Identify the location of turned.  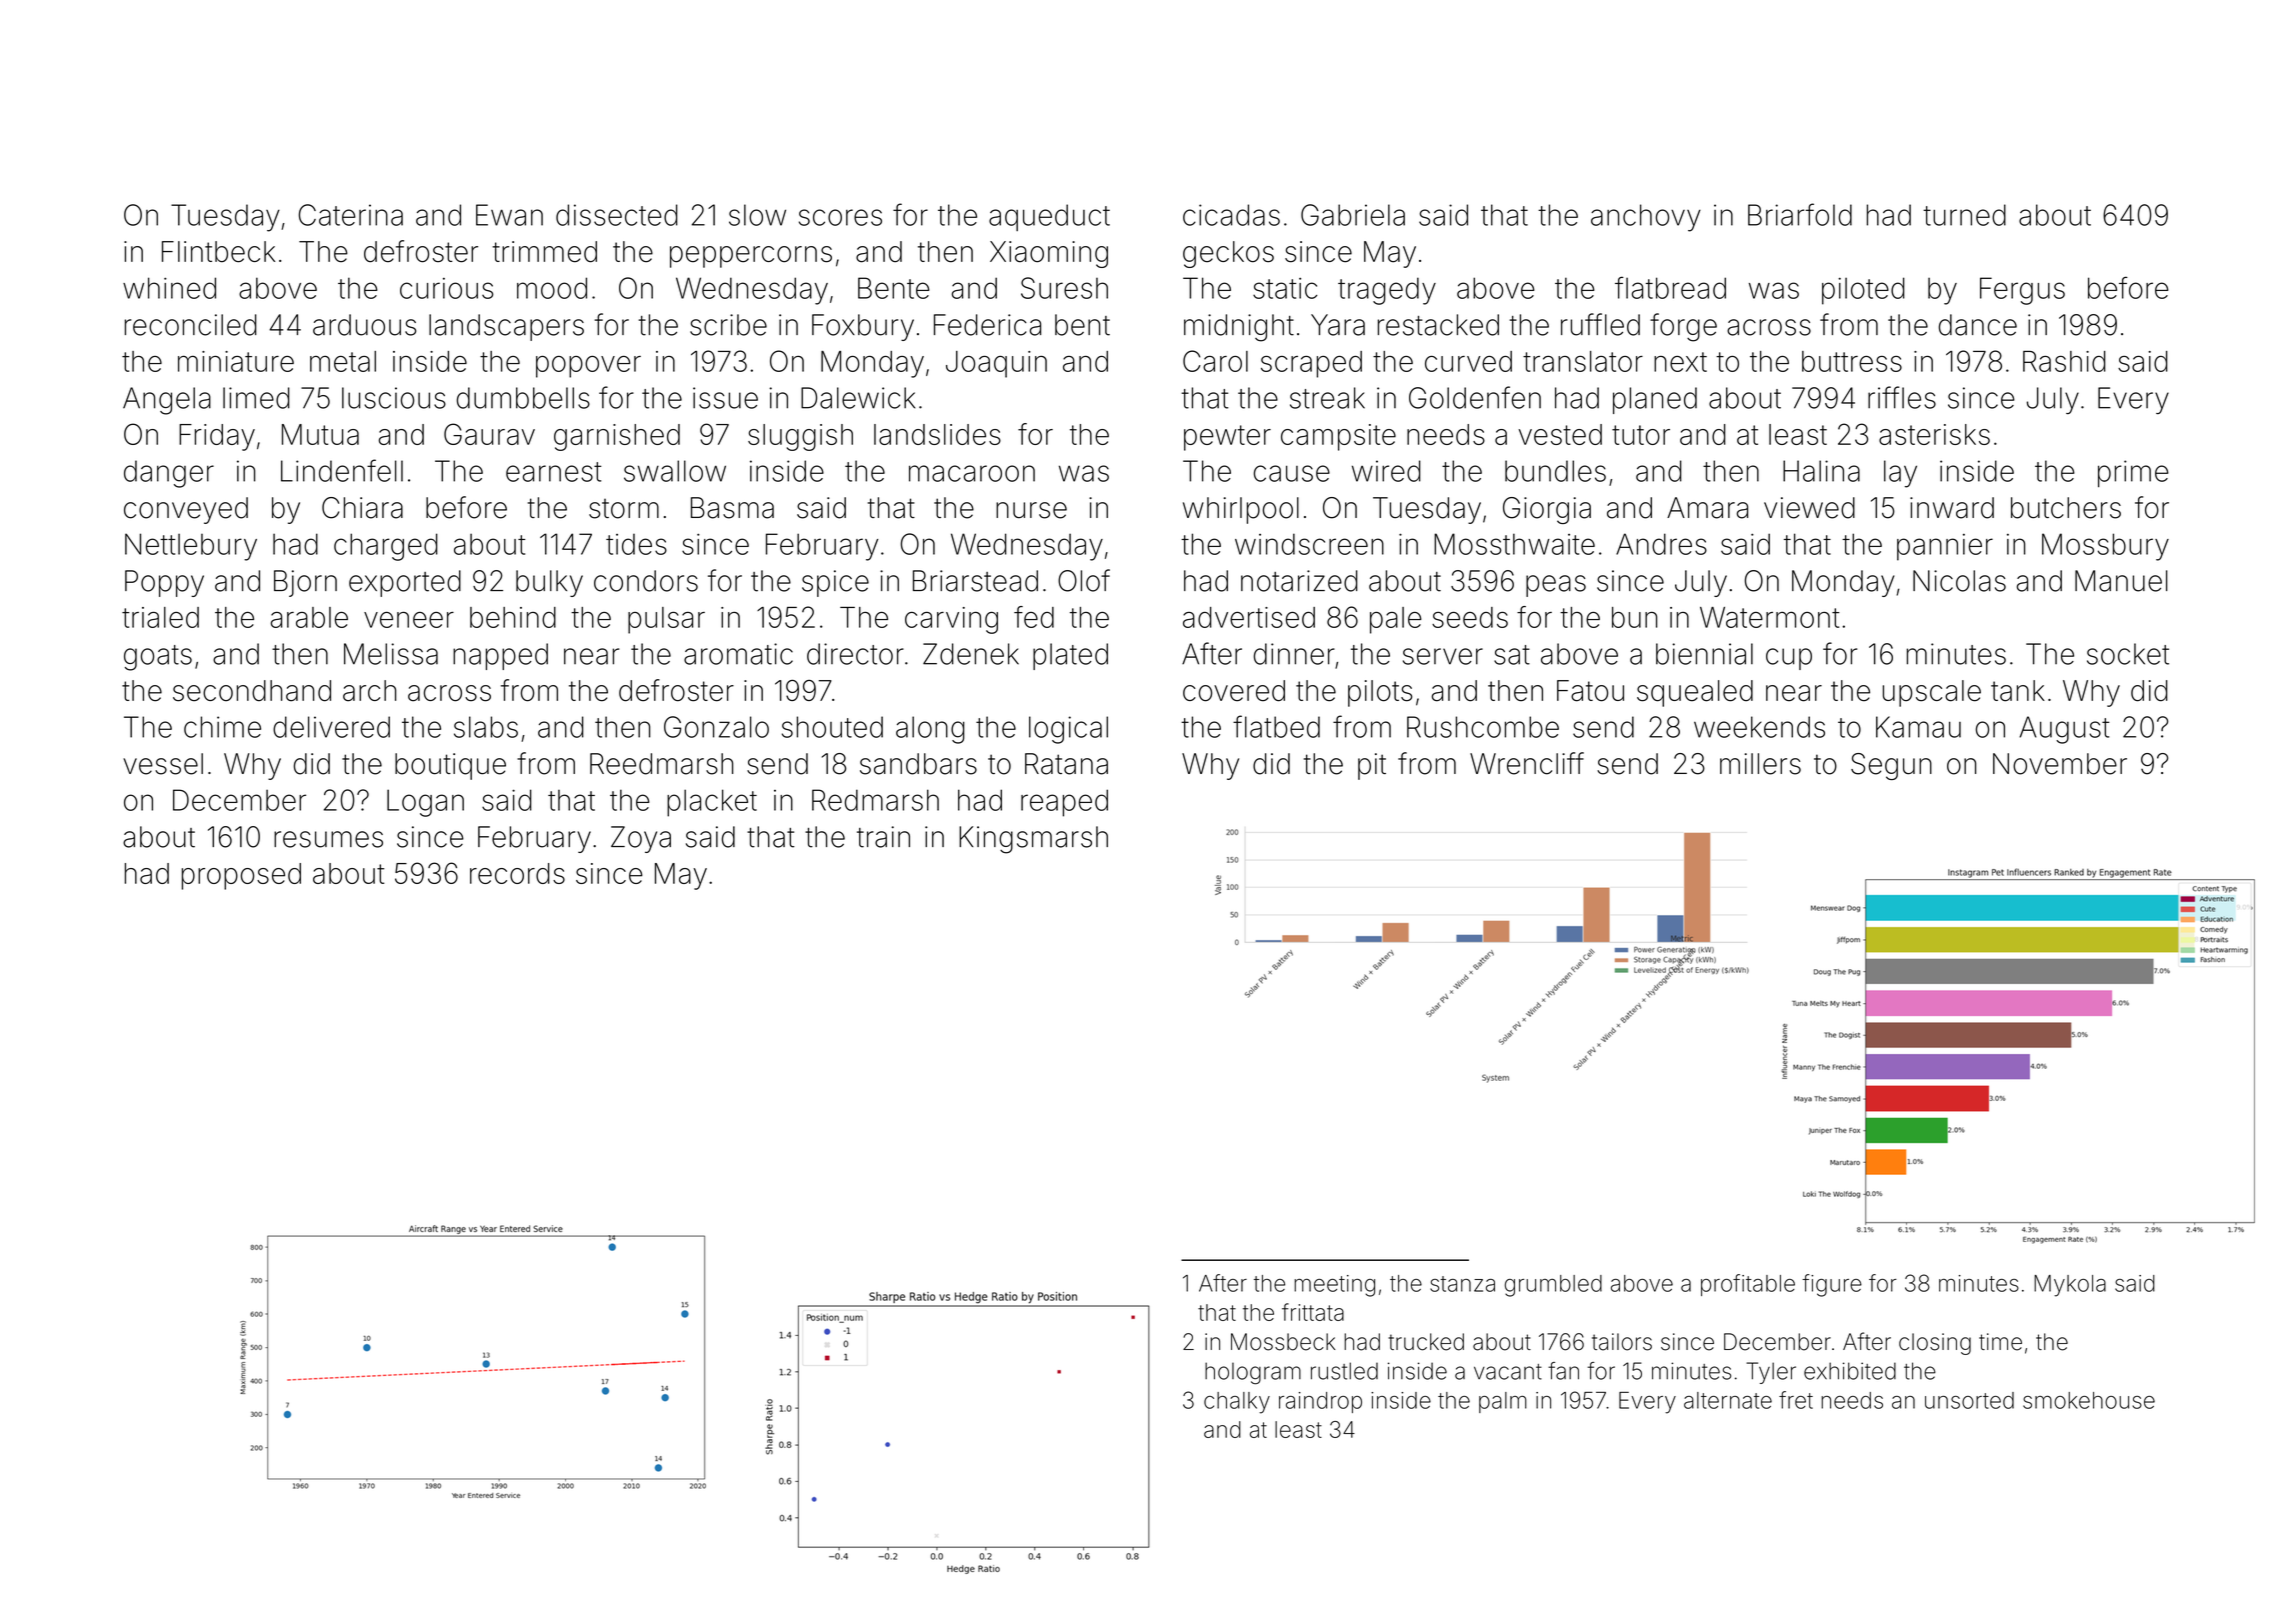
(1964, 215).
